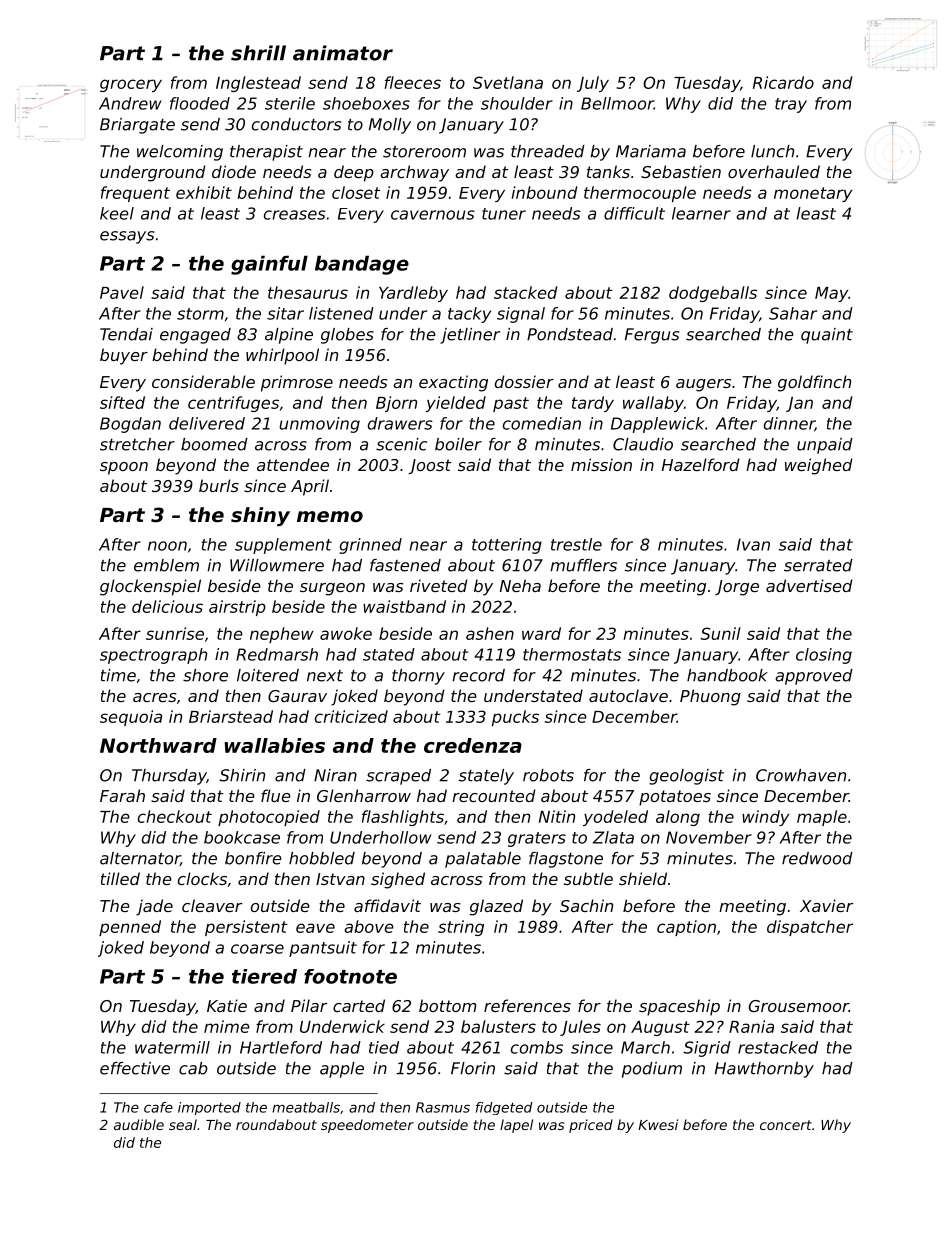 This image has width=952, height=1233. What do you see at coordinates (277, 565) in the image?
I see `Willowmere` at bounding box center [277, 565].
